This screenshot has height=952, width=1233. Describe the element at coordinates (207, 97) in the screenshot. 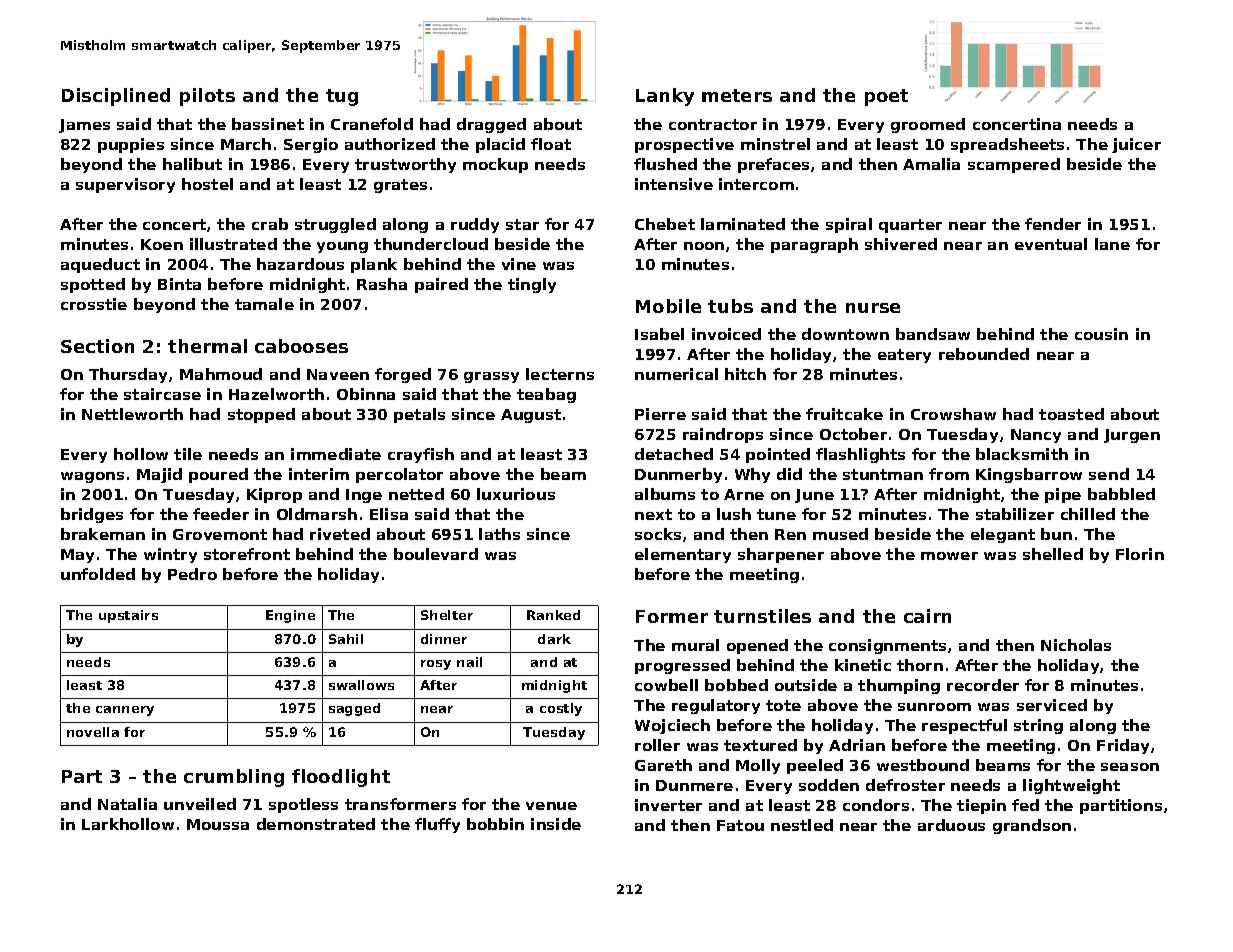

I see `pilots` at that location.
